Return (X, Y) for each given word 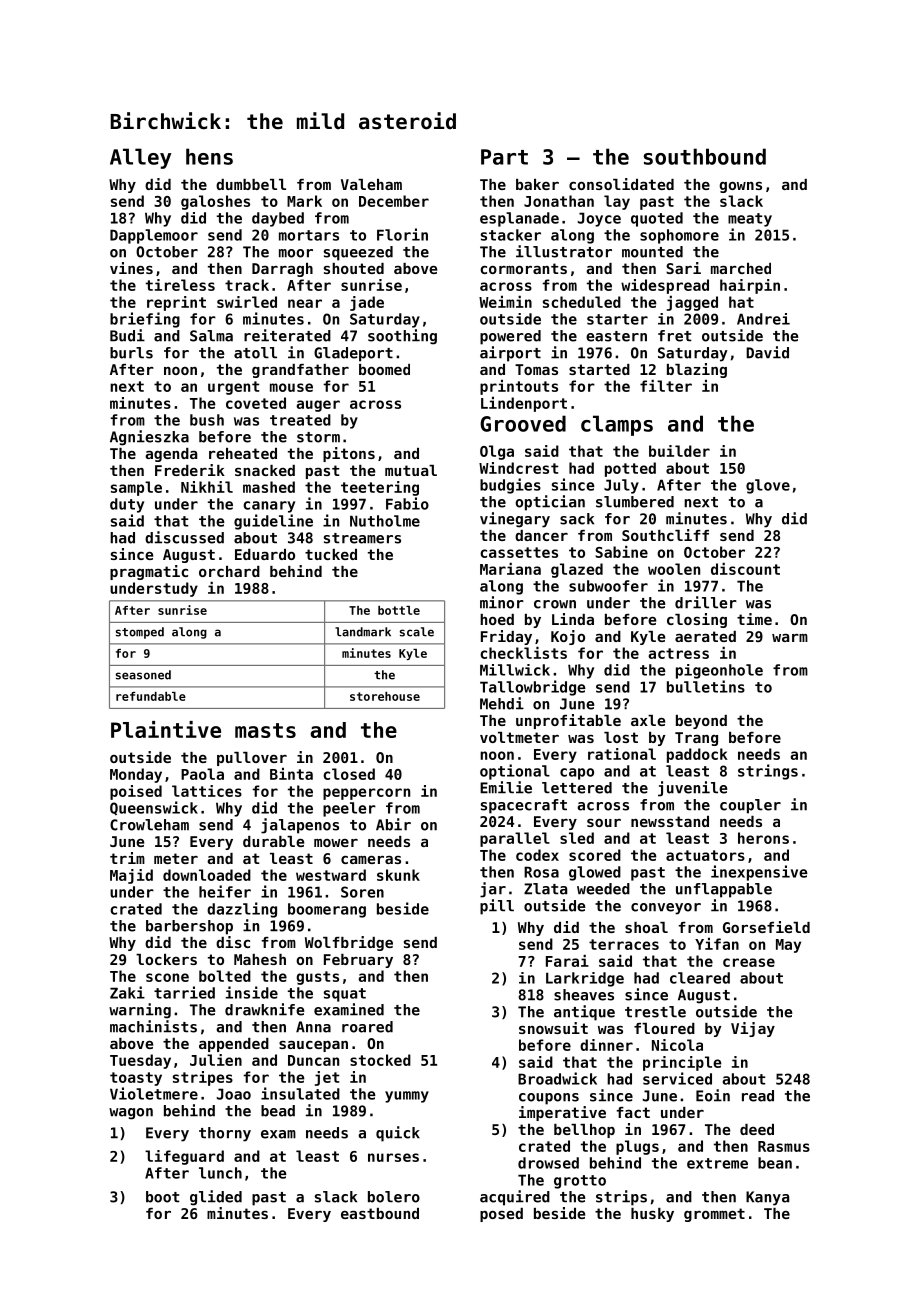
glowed (595, 873)
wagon (131, 1114)
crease (749, 962)
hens (209, 156)
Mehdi (502, 703)
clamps (617, 425)
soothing (402, 337)
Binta (291, 773)
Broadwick (557, 1078)
